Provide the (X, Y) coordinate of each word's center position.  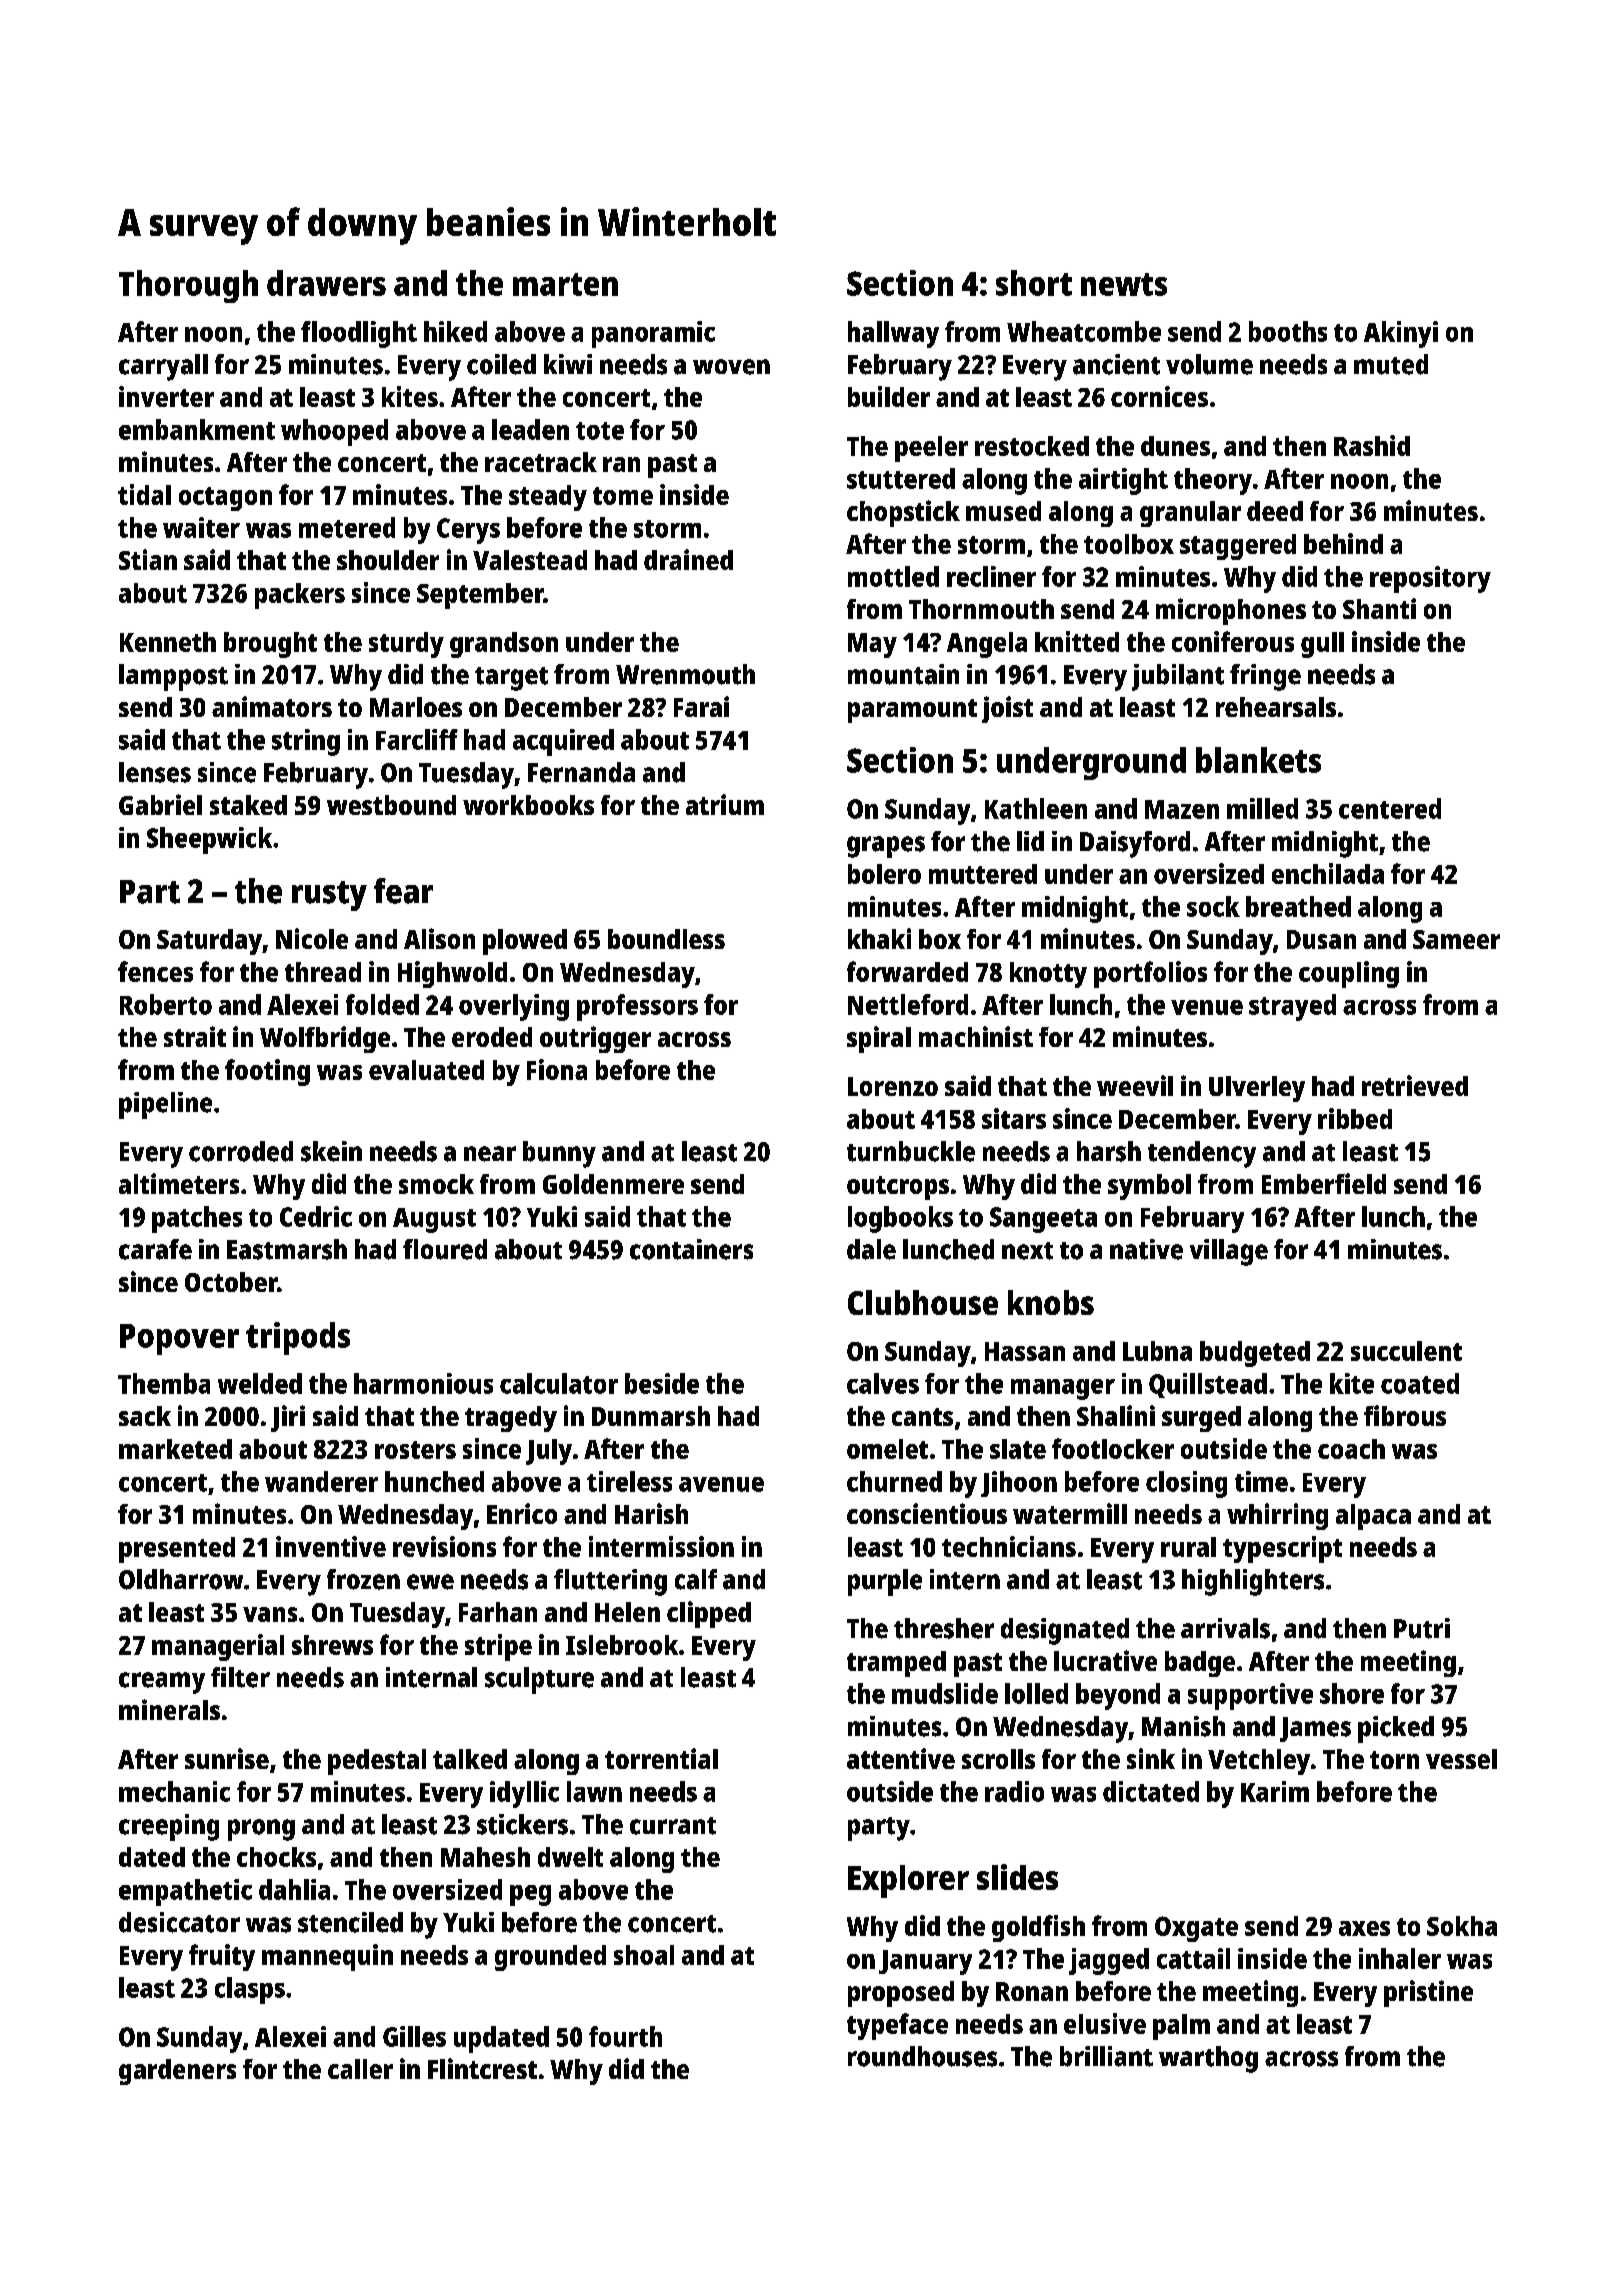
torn (1394, 1760)
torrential (661, 1758)
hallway (893, 334)
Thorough (188, 286)
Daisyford (1135, 844)
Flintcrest (482, 2068)
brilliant (1106, 2056)
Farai (701, 706)
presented (177, 1550)
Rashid (1372, 445)
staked (248, 805)
